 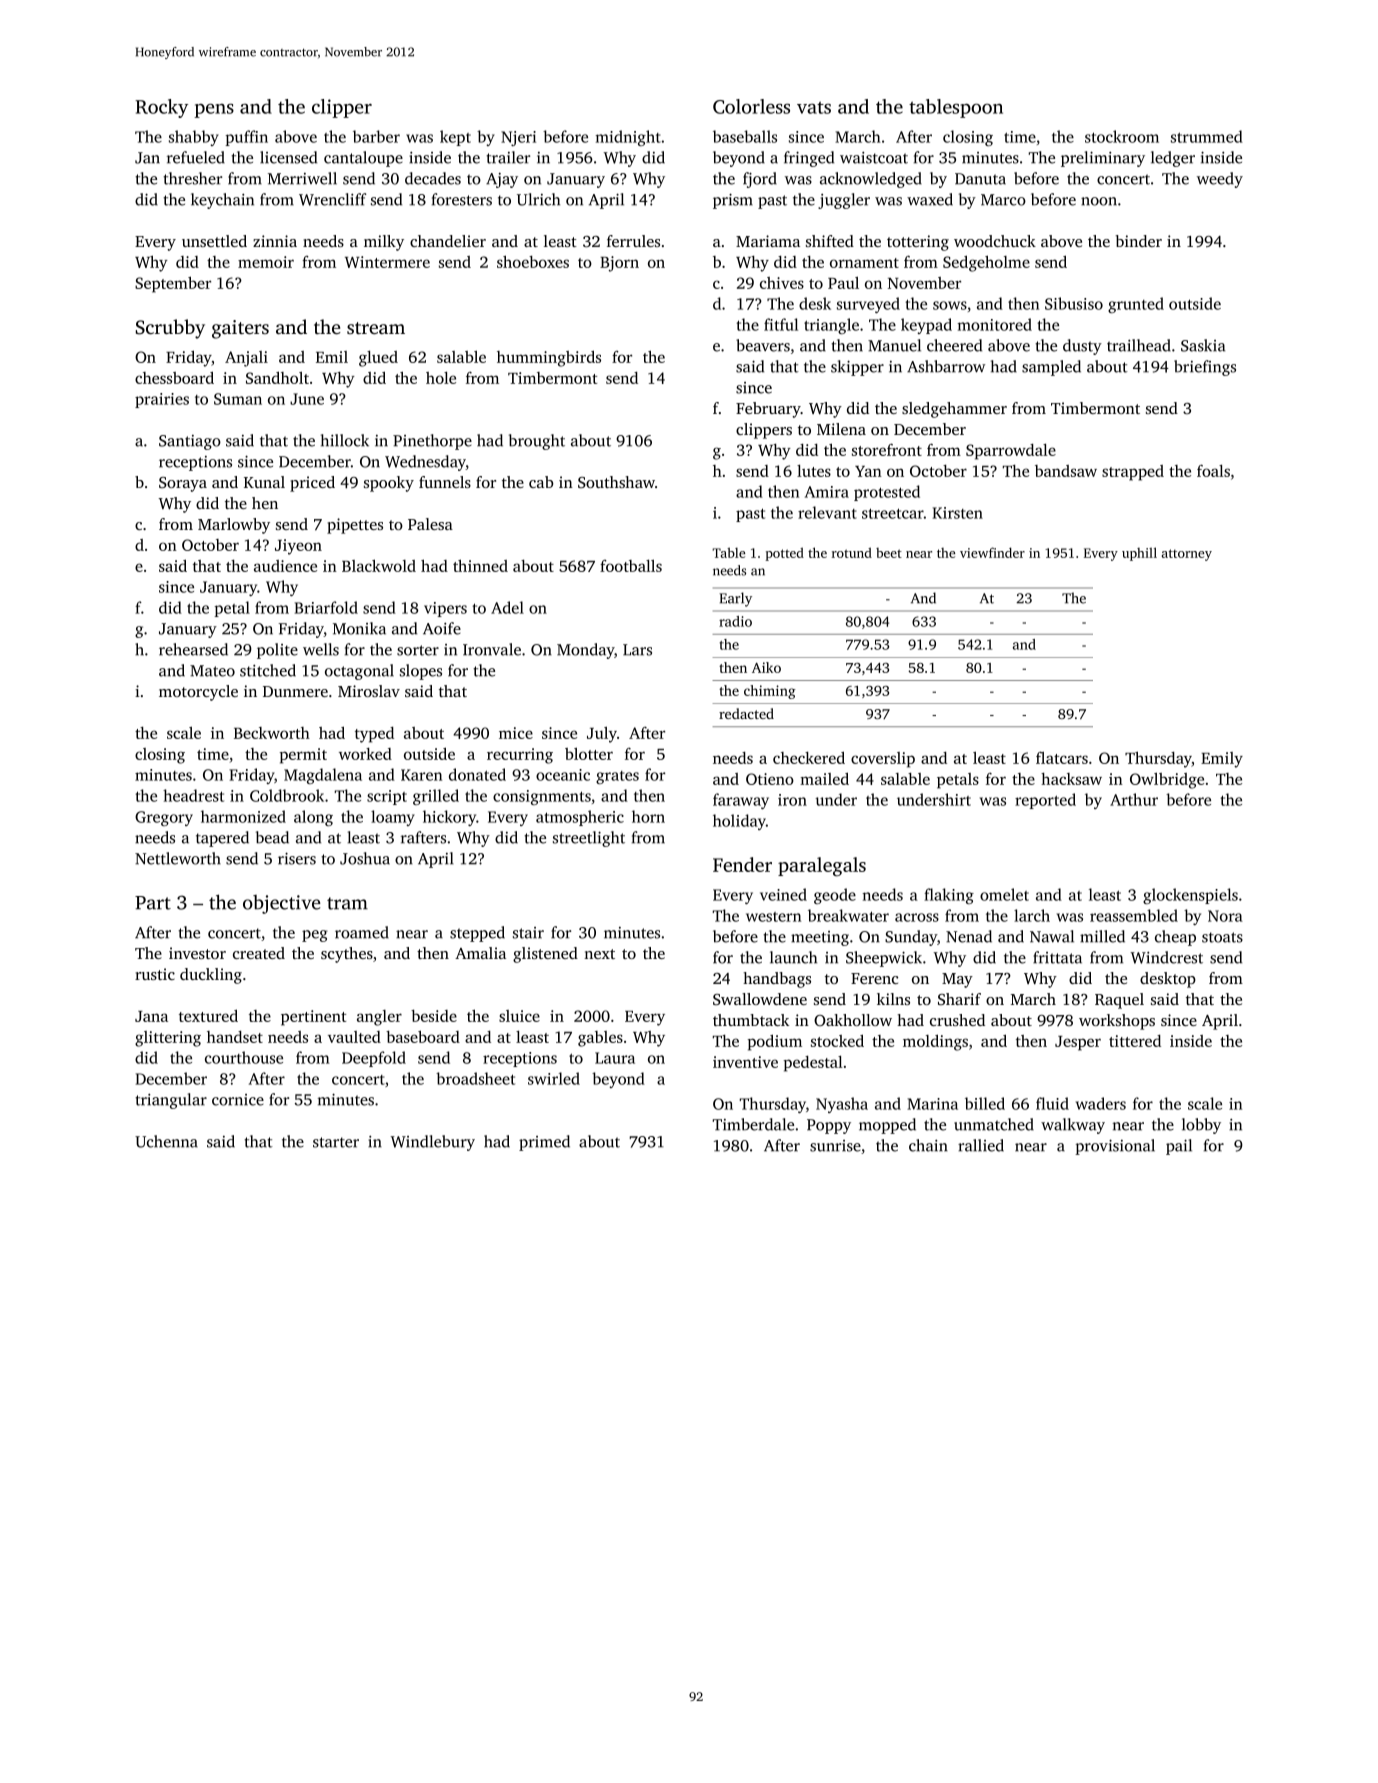 I want to click on May, so click(x=957, y=980).
